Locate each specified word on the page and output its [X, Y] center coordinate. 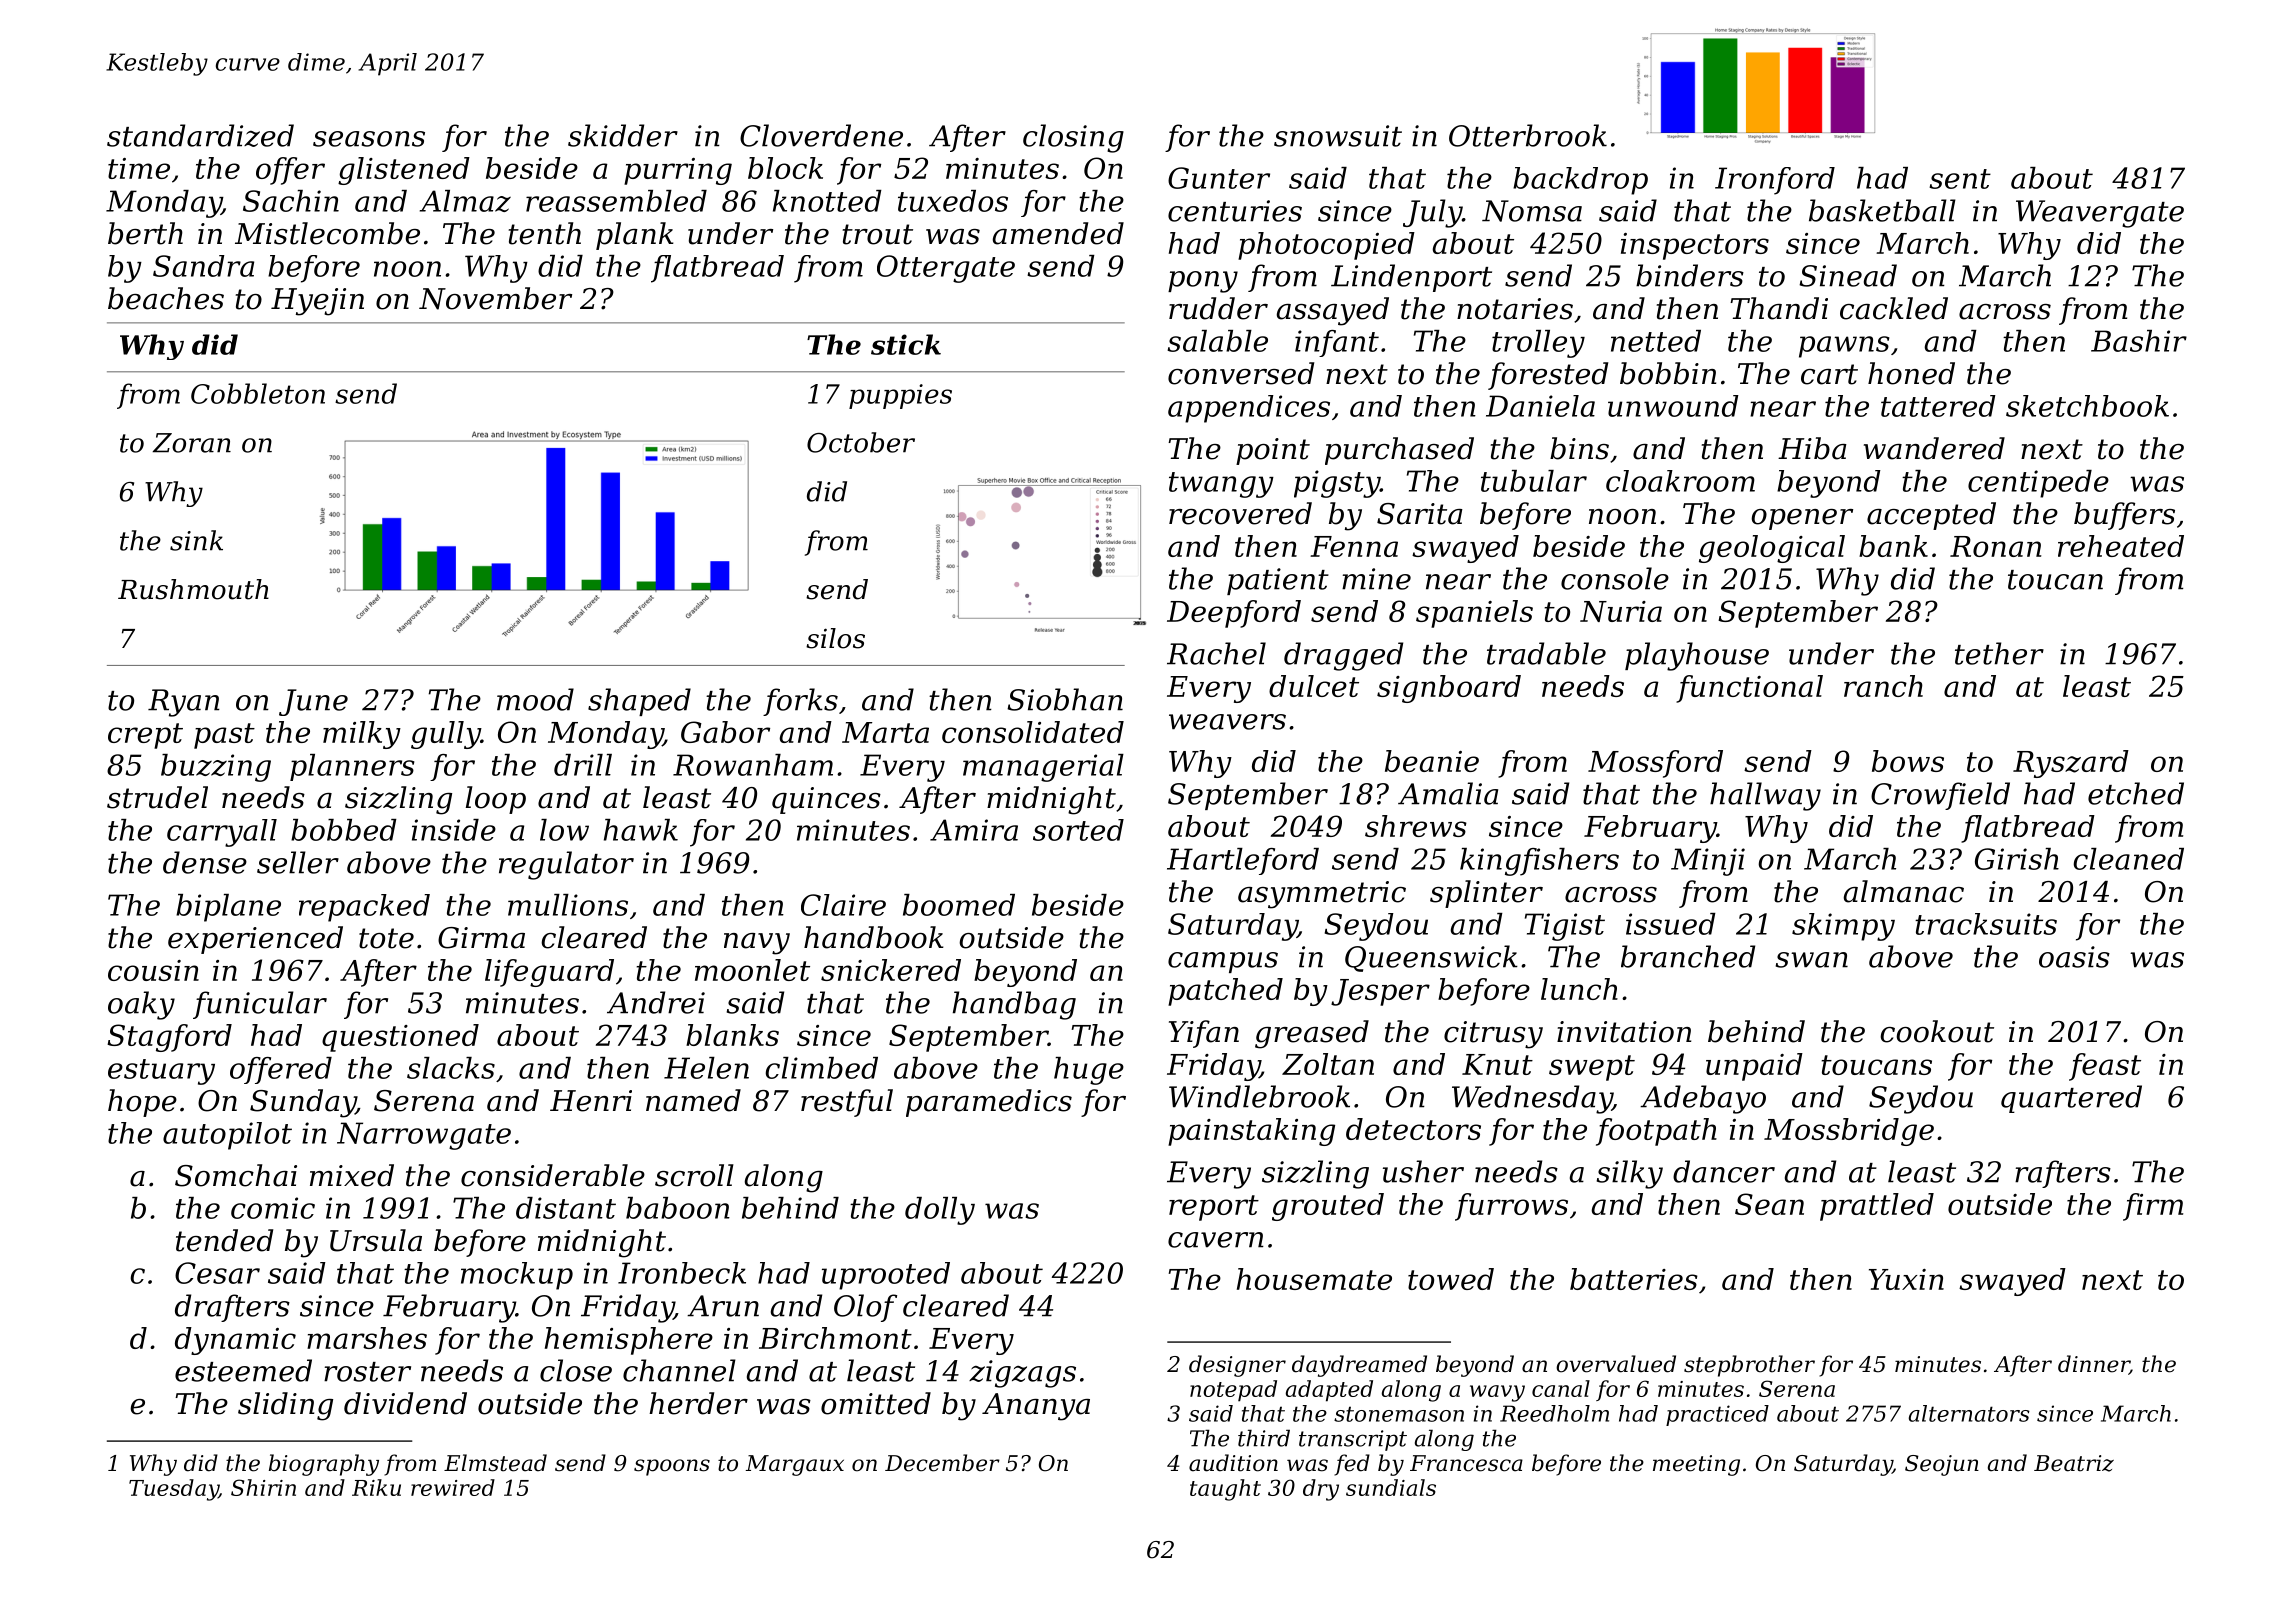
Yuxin [1906, 1279]
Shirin [263, 1487]
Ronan [1995, 546]
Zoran [192, 443]
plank [635, 236]
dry [1321, 1490]
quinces [826, 800]
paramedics [989, 1103]
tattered [1938, 406]
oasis [2074, 957]
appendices [1249, 409]
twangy [1221, 485]
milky [362, 735]
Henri [591, 1101]
